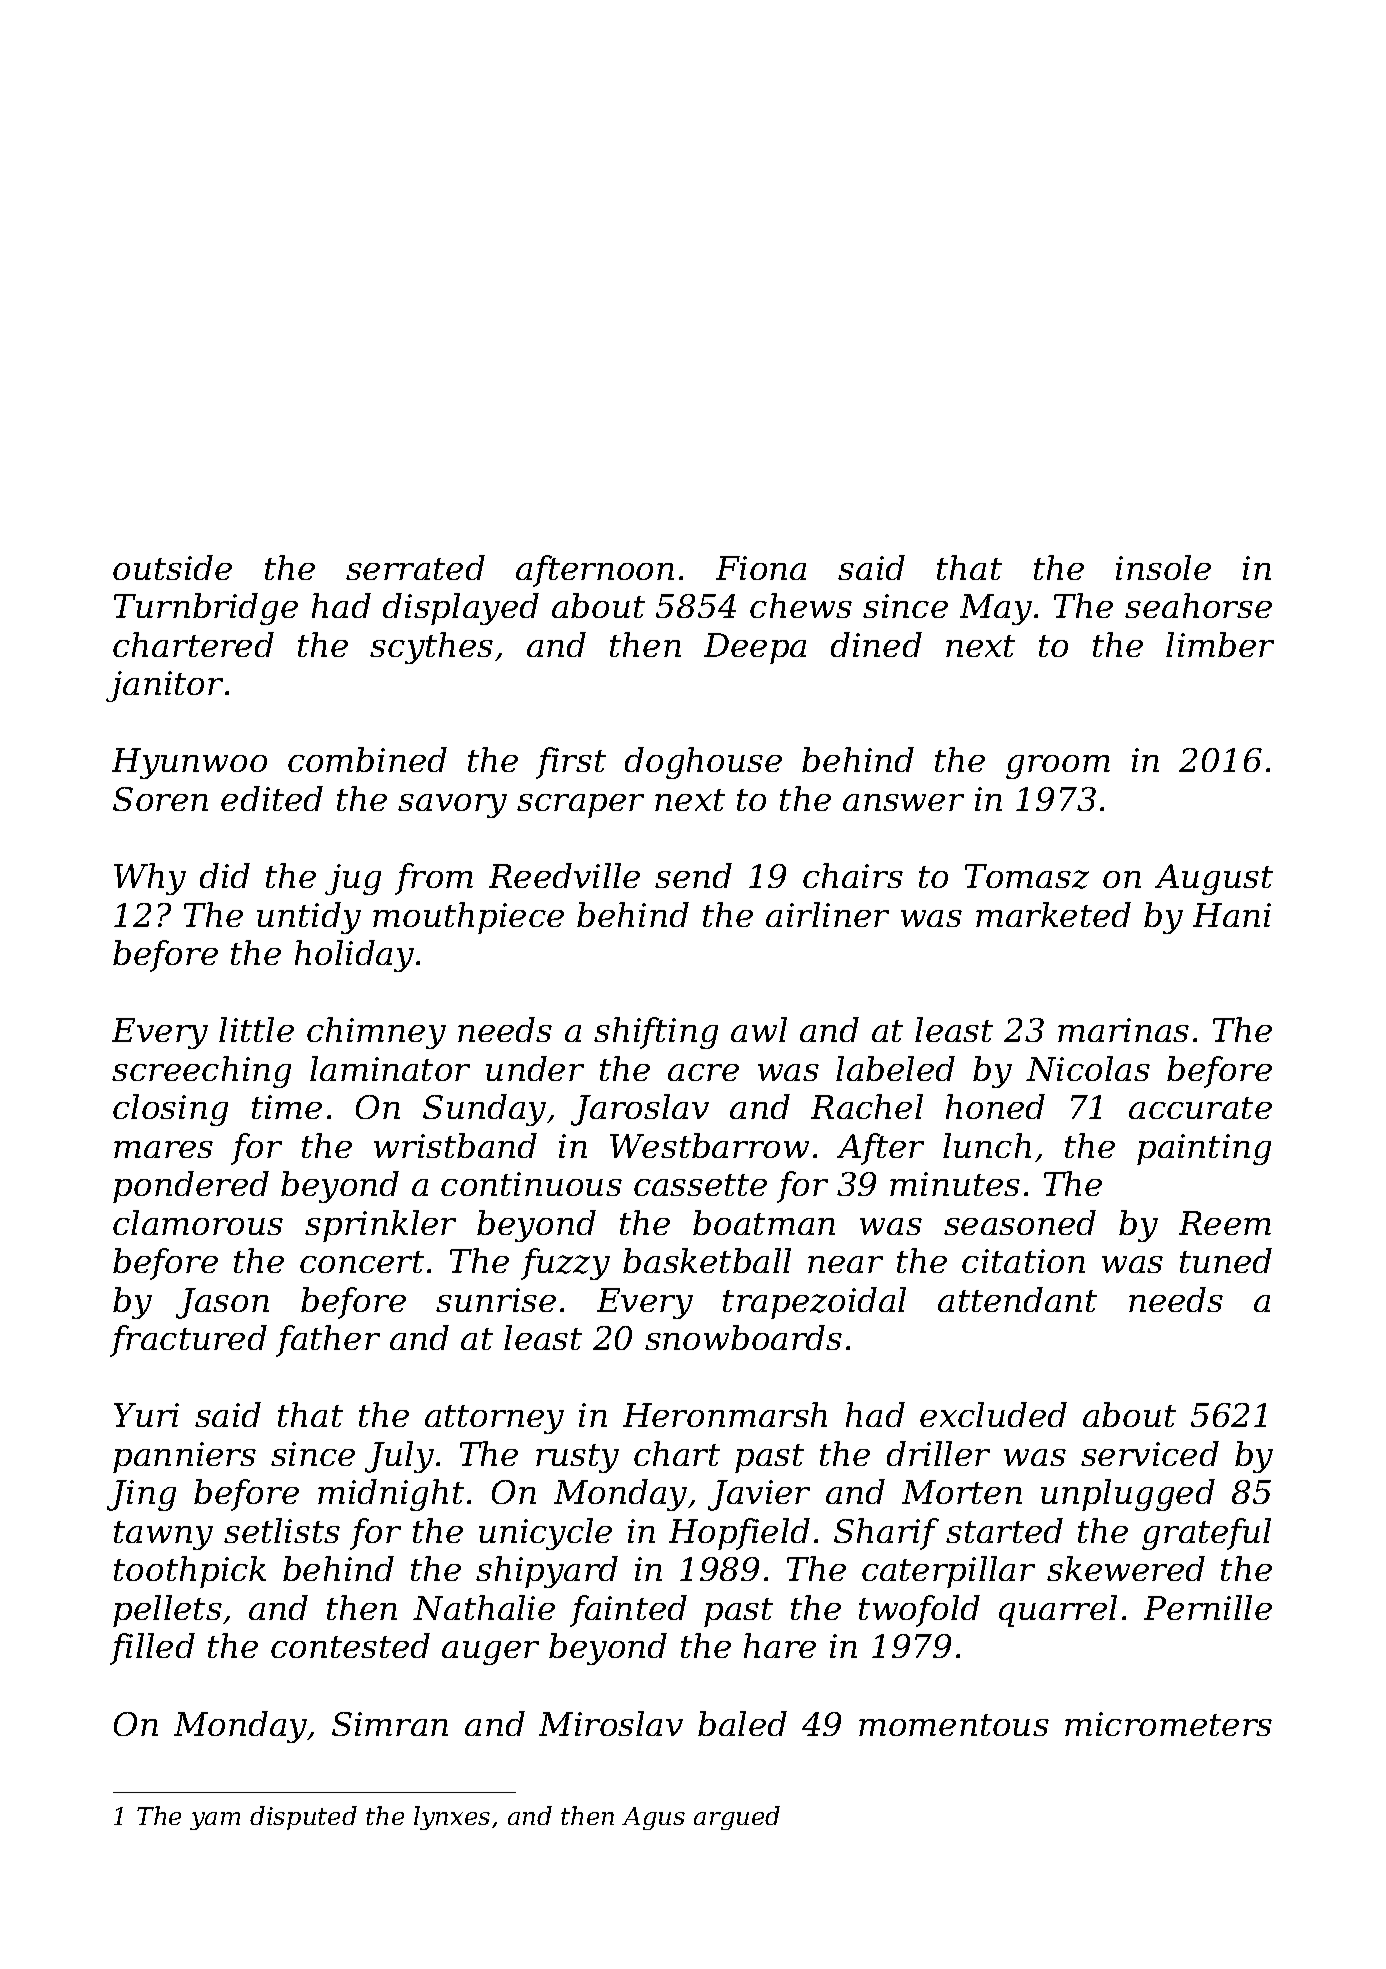  What do you see at coordinates (1232, 915) in the document?
I see `Hani` at bounding box center [1232, 915].
